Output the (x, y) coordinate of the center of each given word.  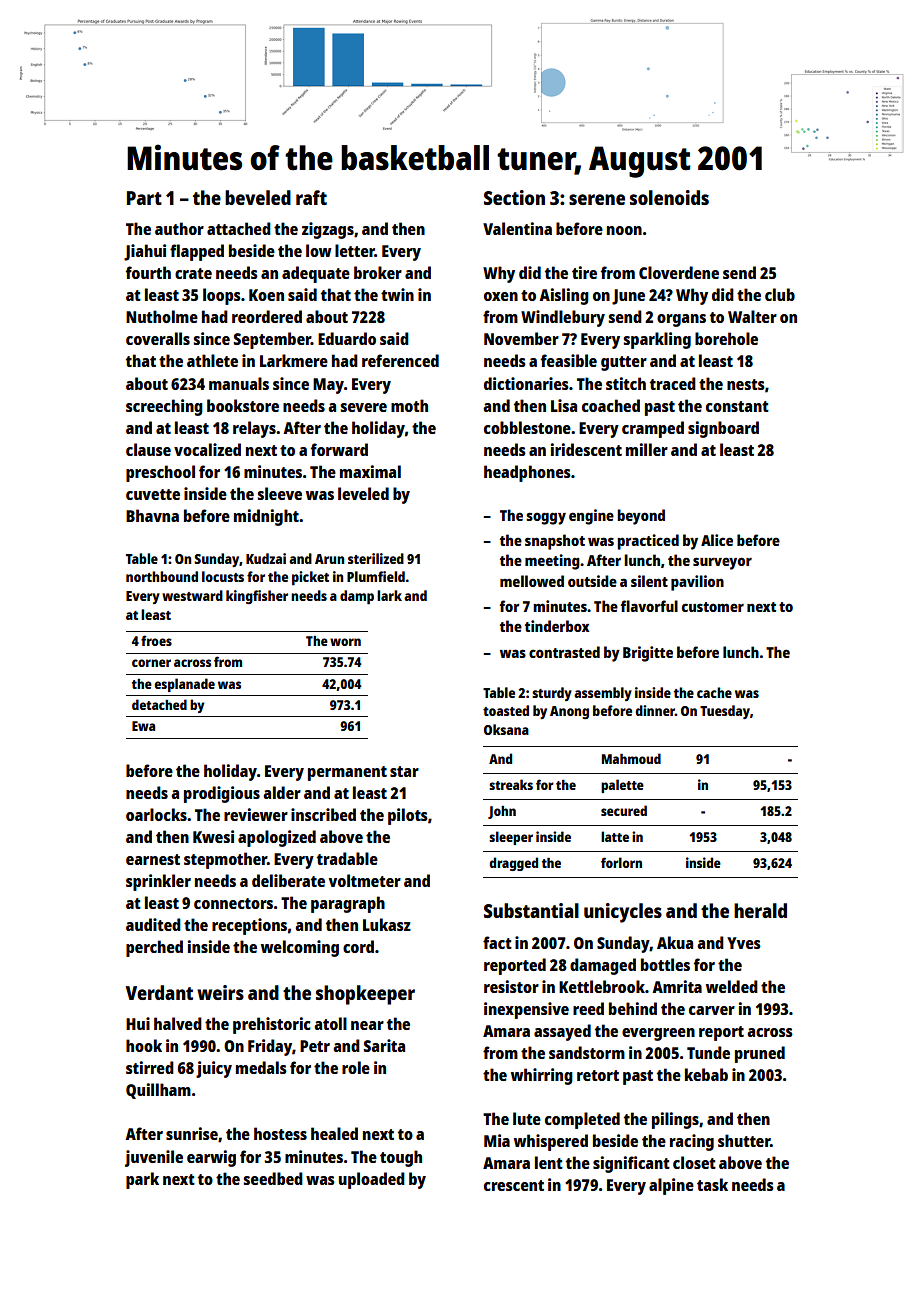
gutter (624, 363)
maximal (370, 471)
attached (239, 228)
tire (584, 272)
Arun (329, 559)
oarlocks (156, 814)
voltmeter (365, 880)
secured (624, 810)
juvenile (154, 1158)
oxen (501, 296)
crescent (514, 1185)
